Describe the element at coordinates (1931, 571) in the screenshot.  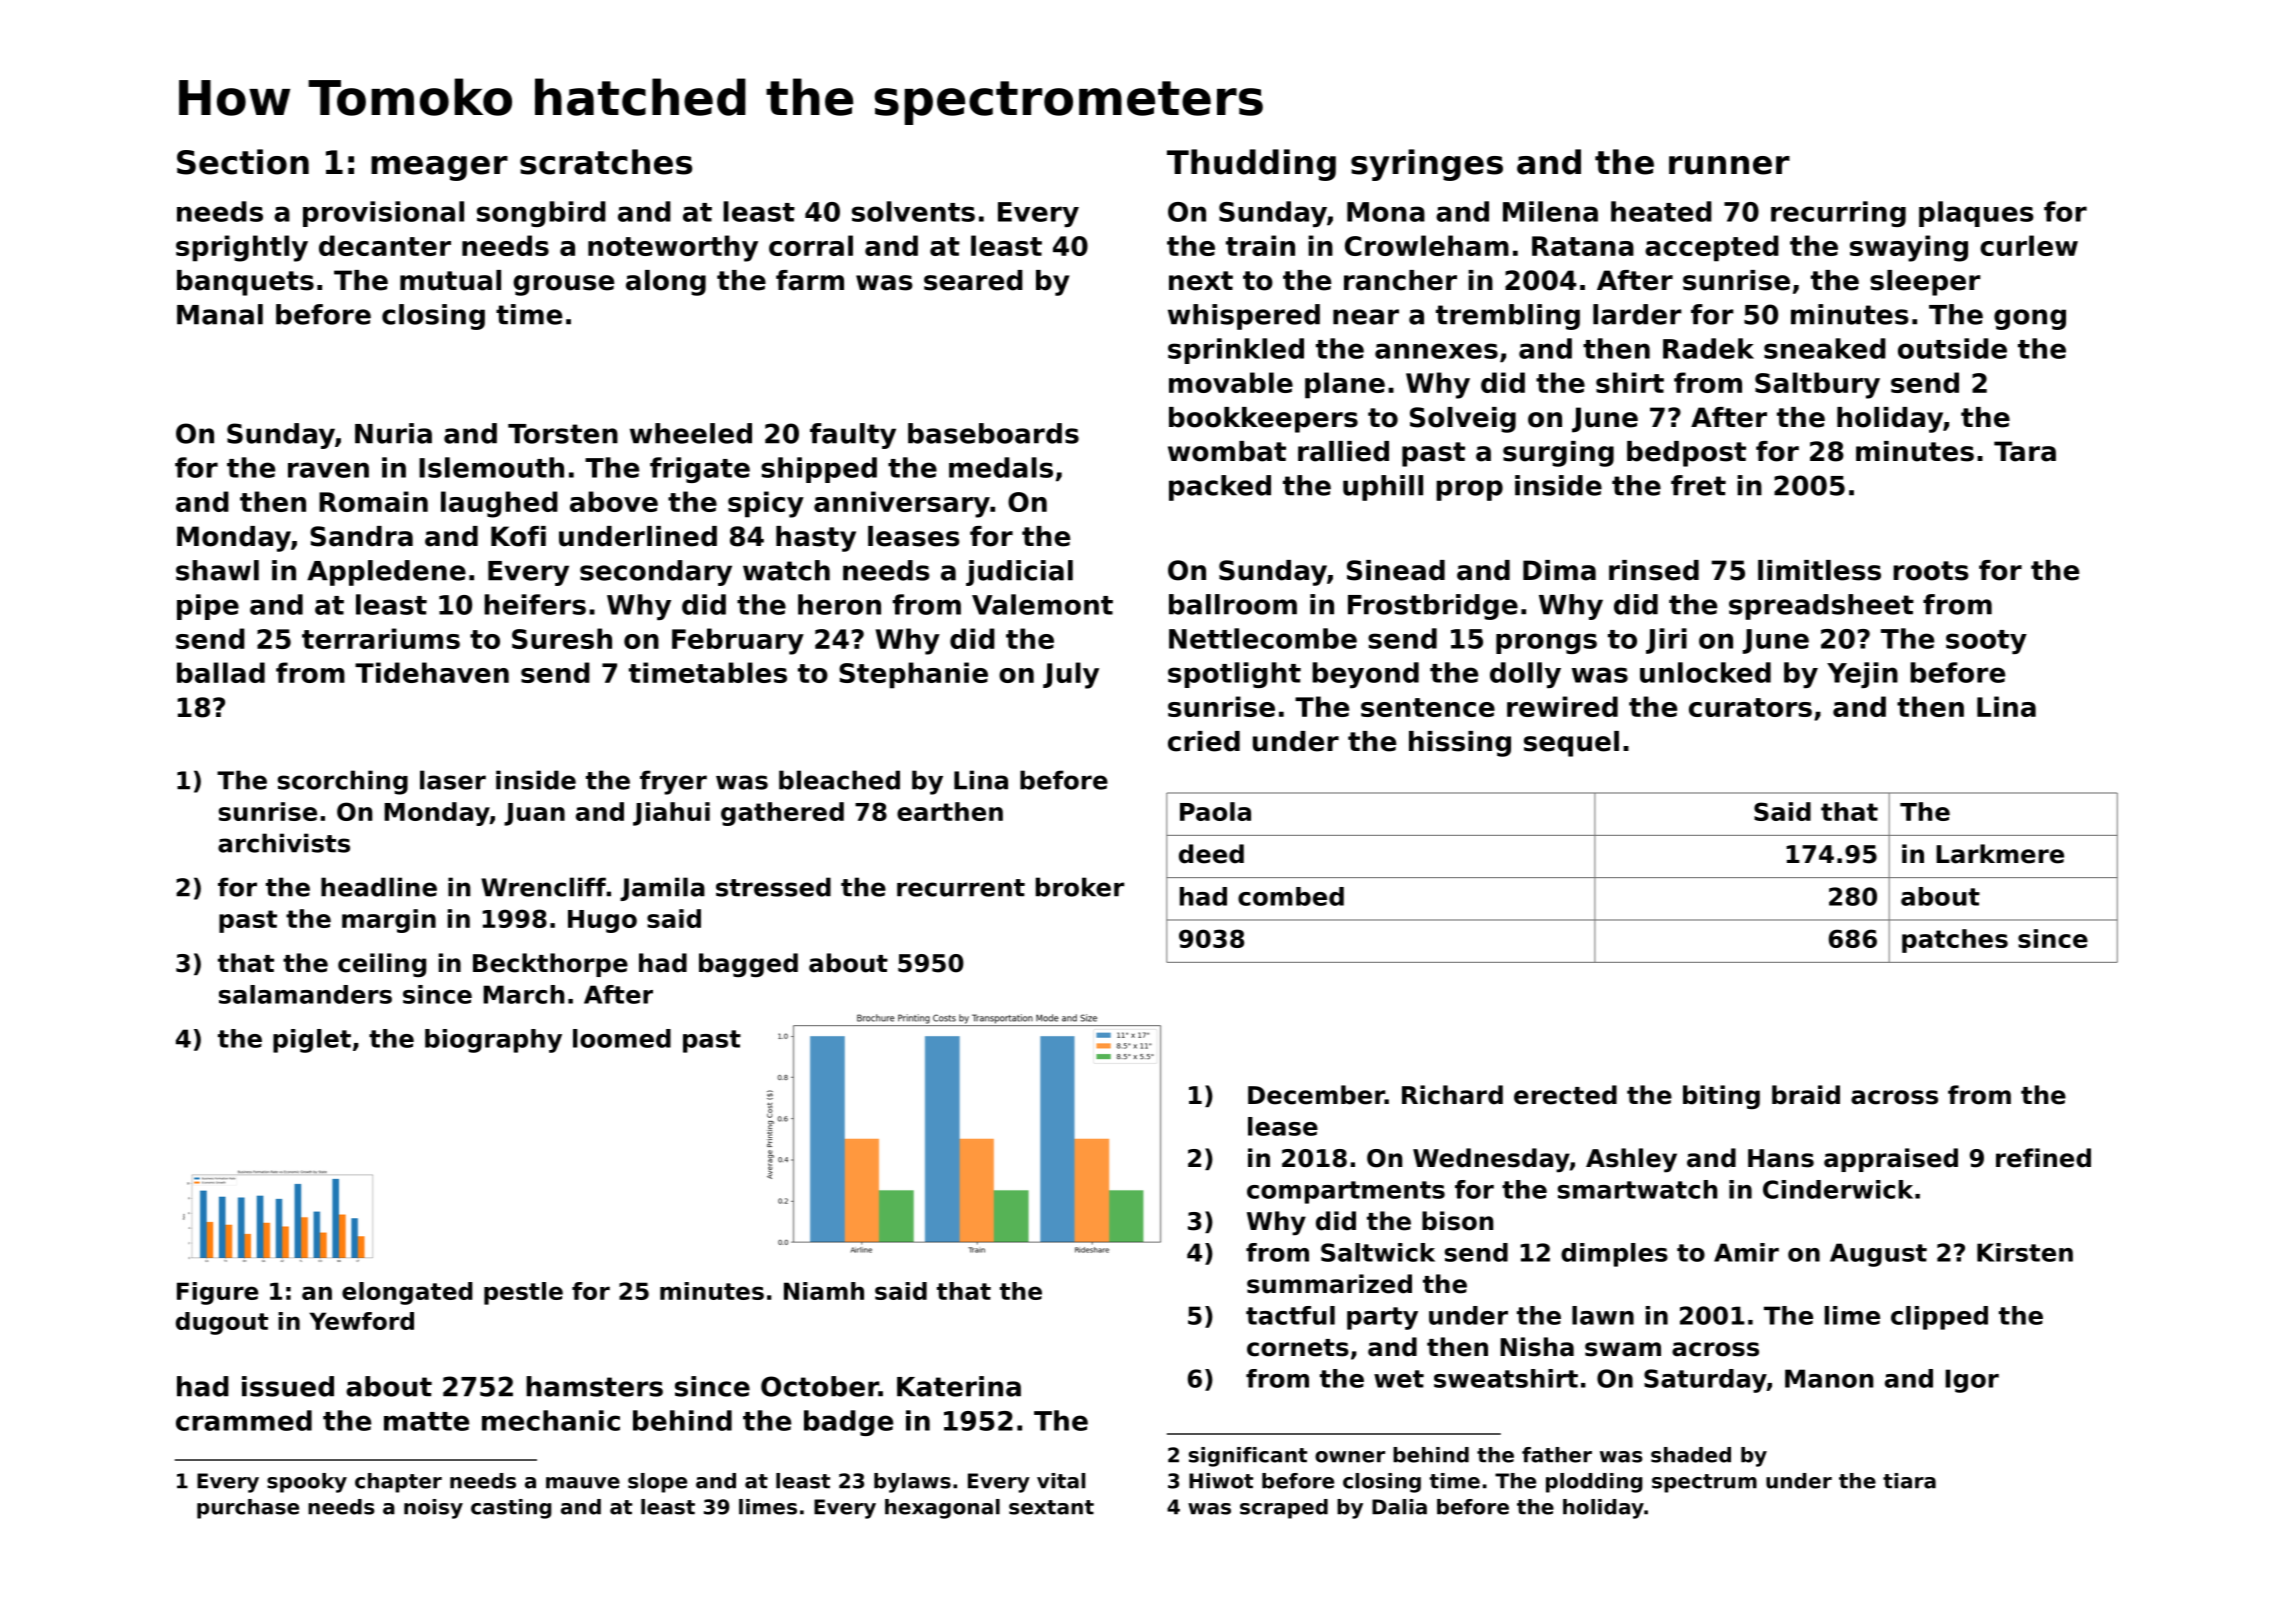
I see `roots` at that location.
